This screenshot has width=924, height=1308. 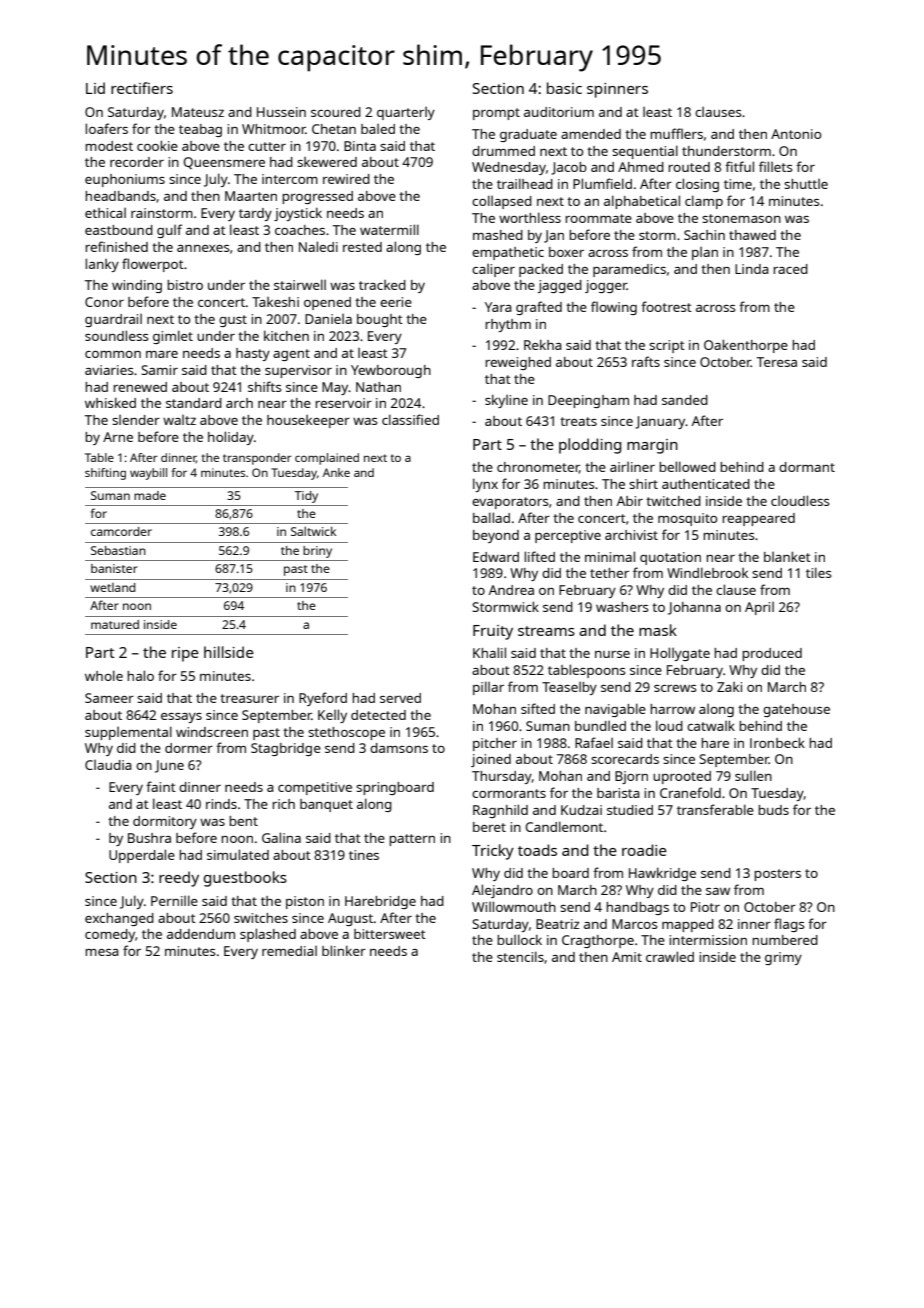 What do you see at coordinates (399, 748) in the screenshot?
I see `damsons` at bounding box center [399, 748].
